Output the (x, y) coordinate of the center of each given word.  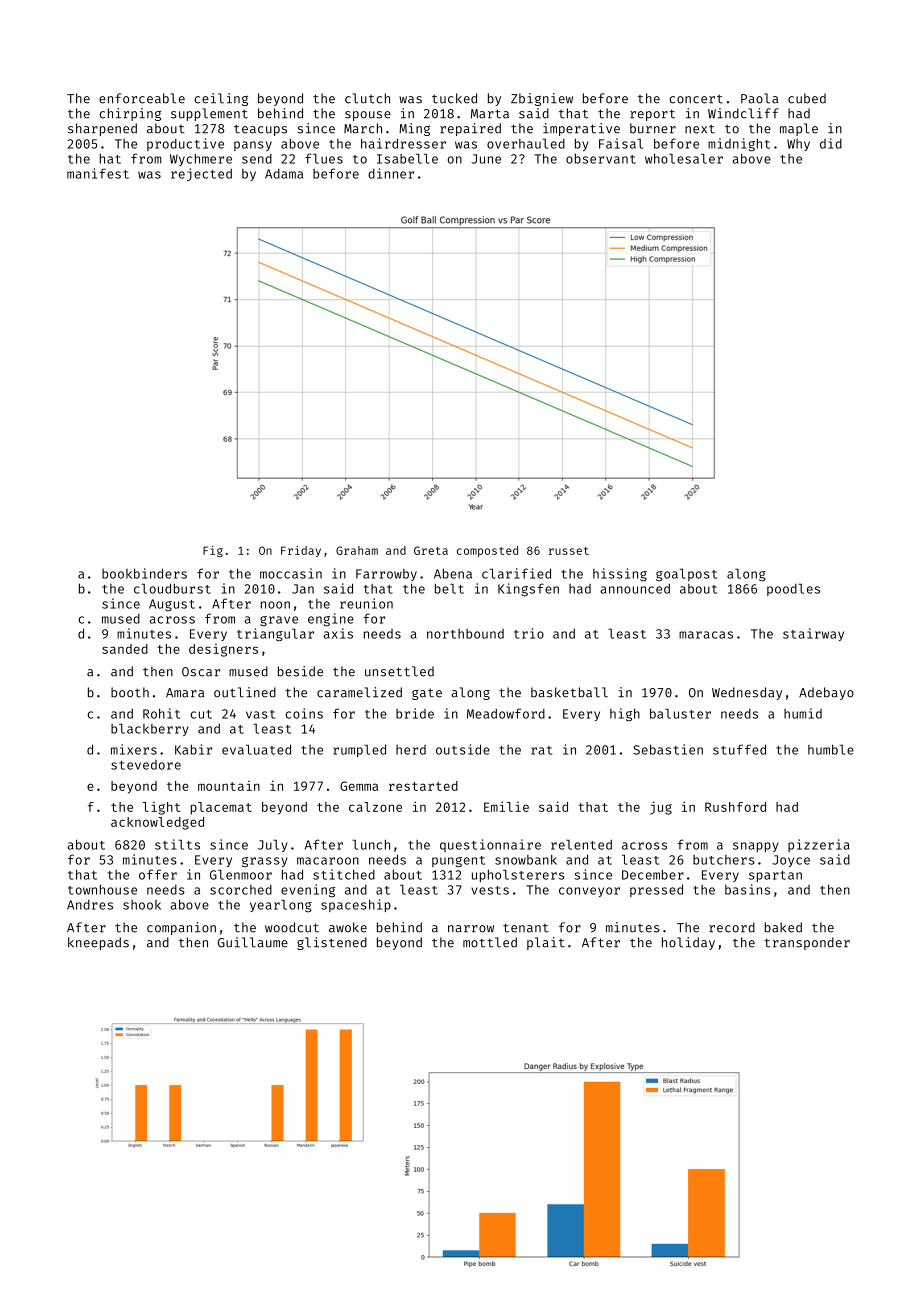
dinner (391, 173)
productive (185, 144)
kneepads (98, 943)
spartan (775, 876)
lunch (371, 844)
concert (696, 99)
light (162, 808)
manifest (98, 173)
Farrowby (386, 575)
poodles (793, 589)
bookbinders (144, 573)
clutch (367, 98)
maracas (706, 635)
